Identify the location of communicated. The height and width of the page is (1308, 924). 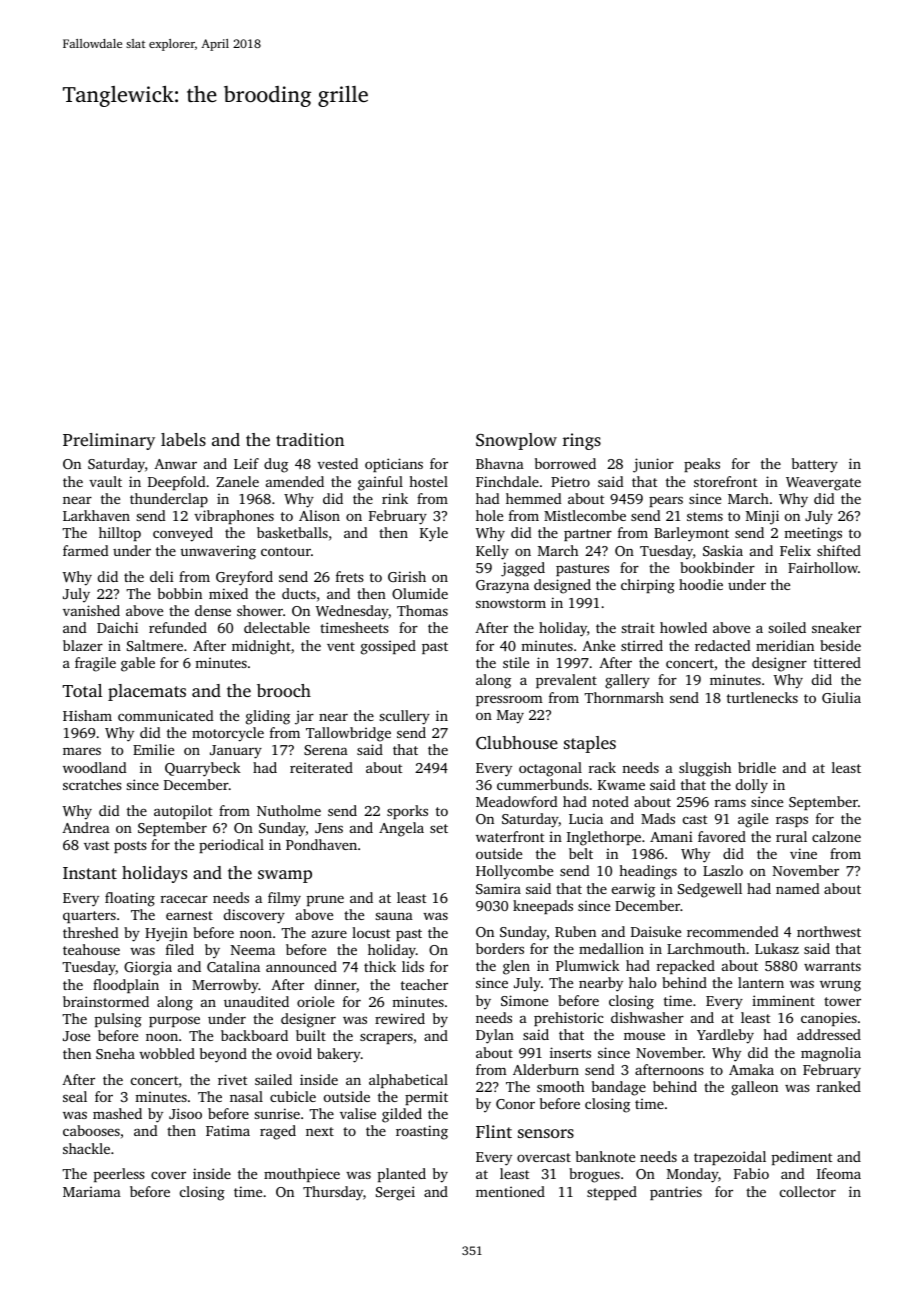
(166, 715).
